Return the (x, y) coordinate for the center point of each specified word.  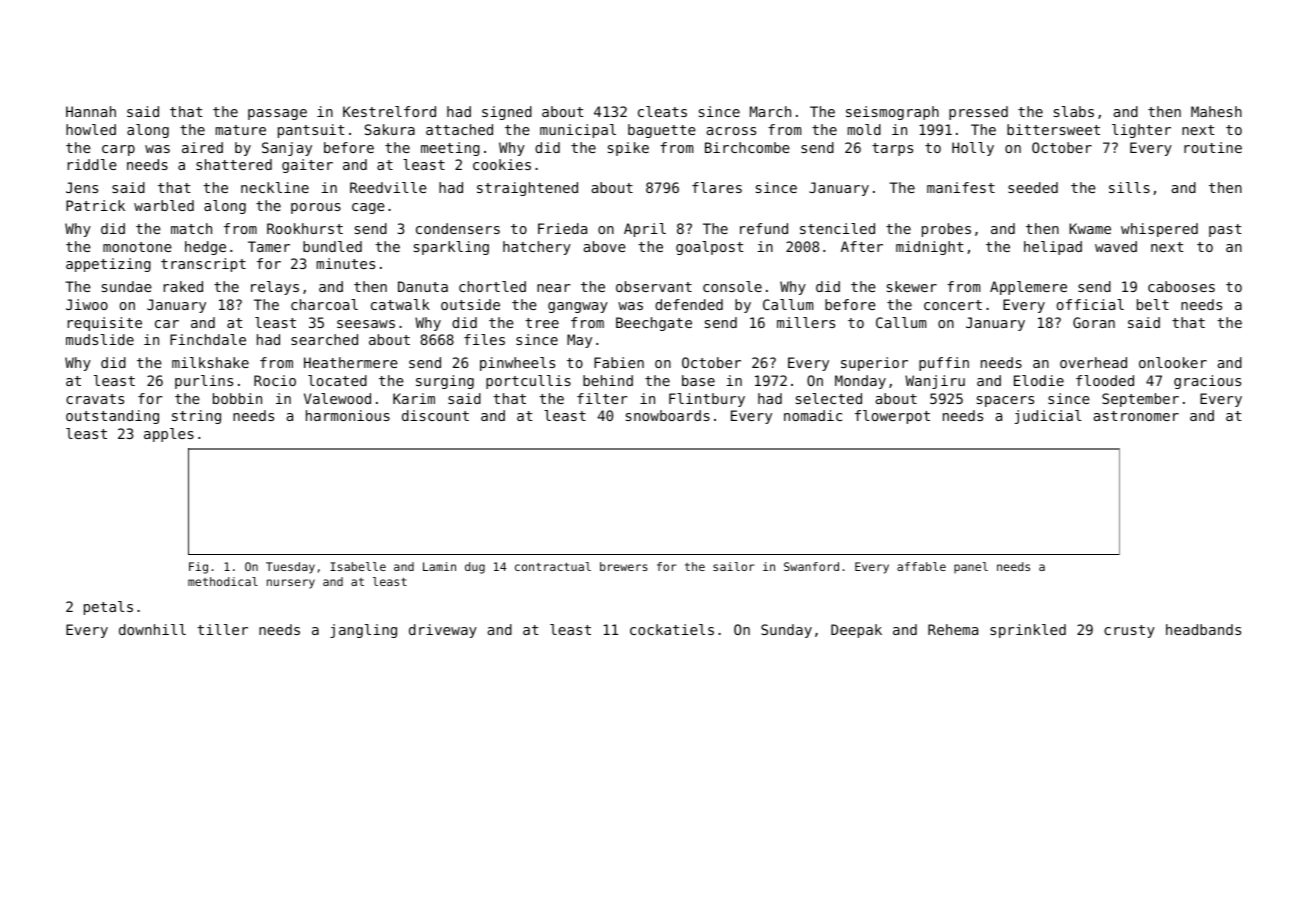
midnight (930, 248)
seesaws (366, 324)
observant (654, 286)
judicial (1048, 417)
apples (169, 435)
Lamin (439, 566)
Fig (198, 568)
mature (241, 130)
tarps (892, 149)
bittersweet (1053, 129)
